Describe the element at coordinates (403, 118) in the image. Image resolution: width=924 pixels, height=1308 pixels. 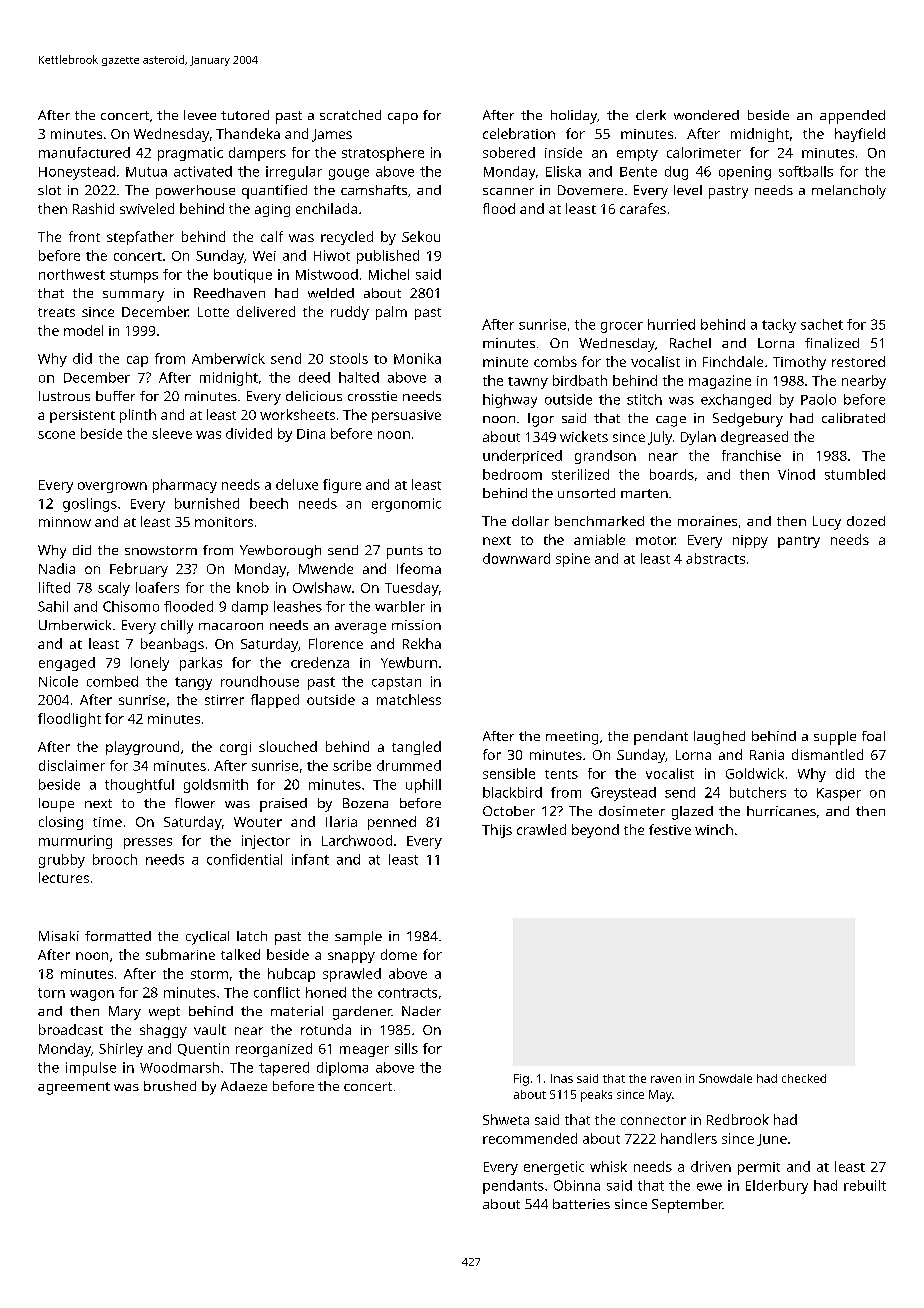
I see `capo` at that location.
